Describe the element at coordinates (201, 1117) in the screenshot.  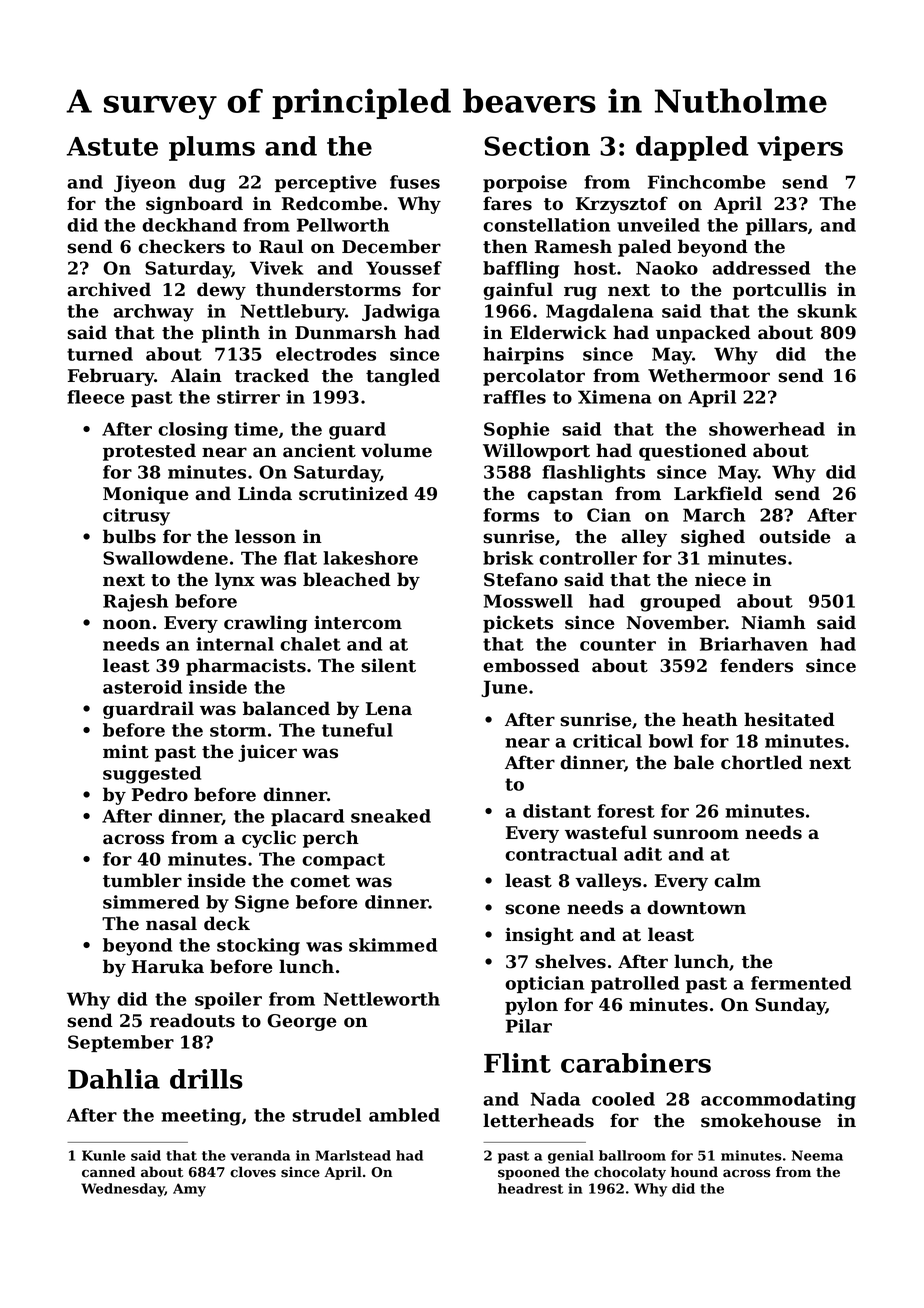
I see `meeting` at that location.
